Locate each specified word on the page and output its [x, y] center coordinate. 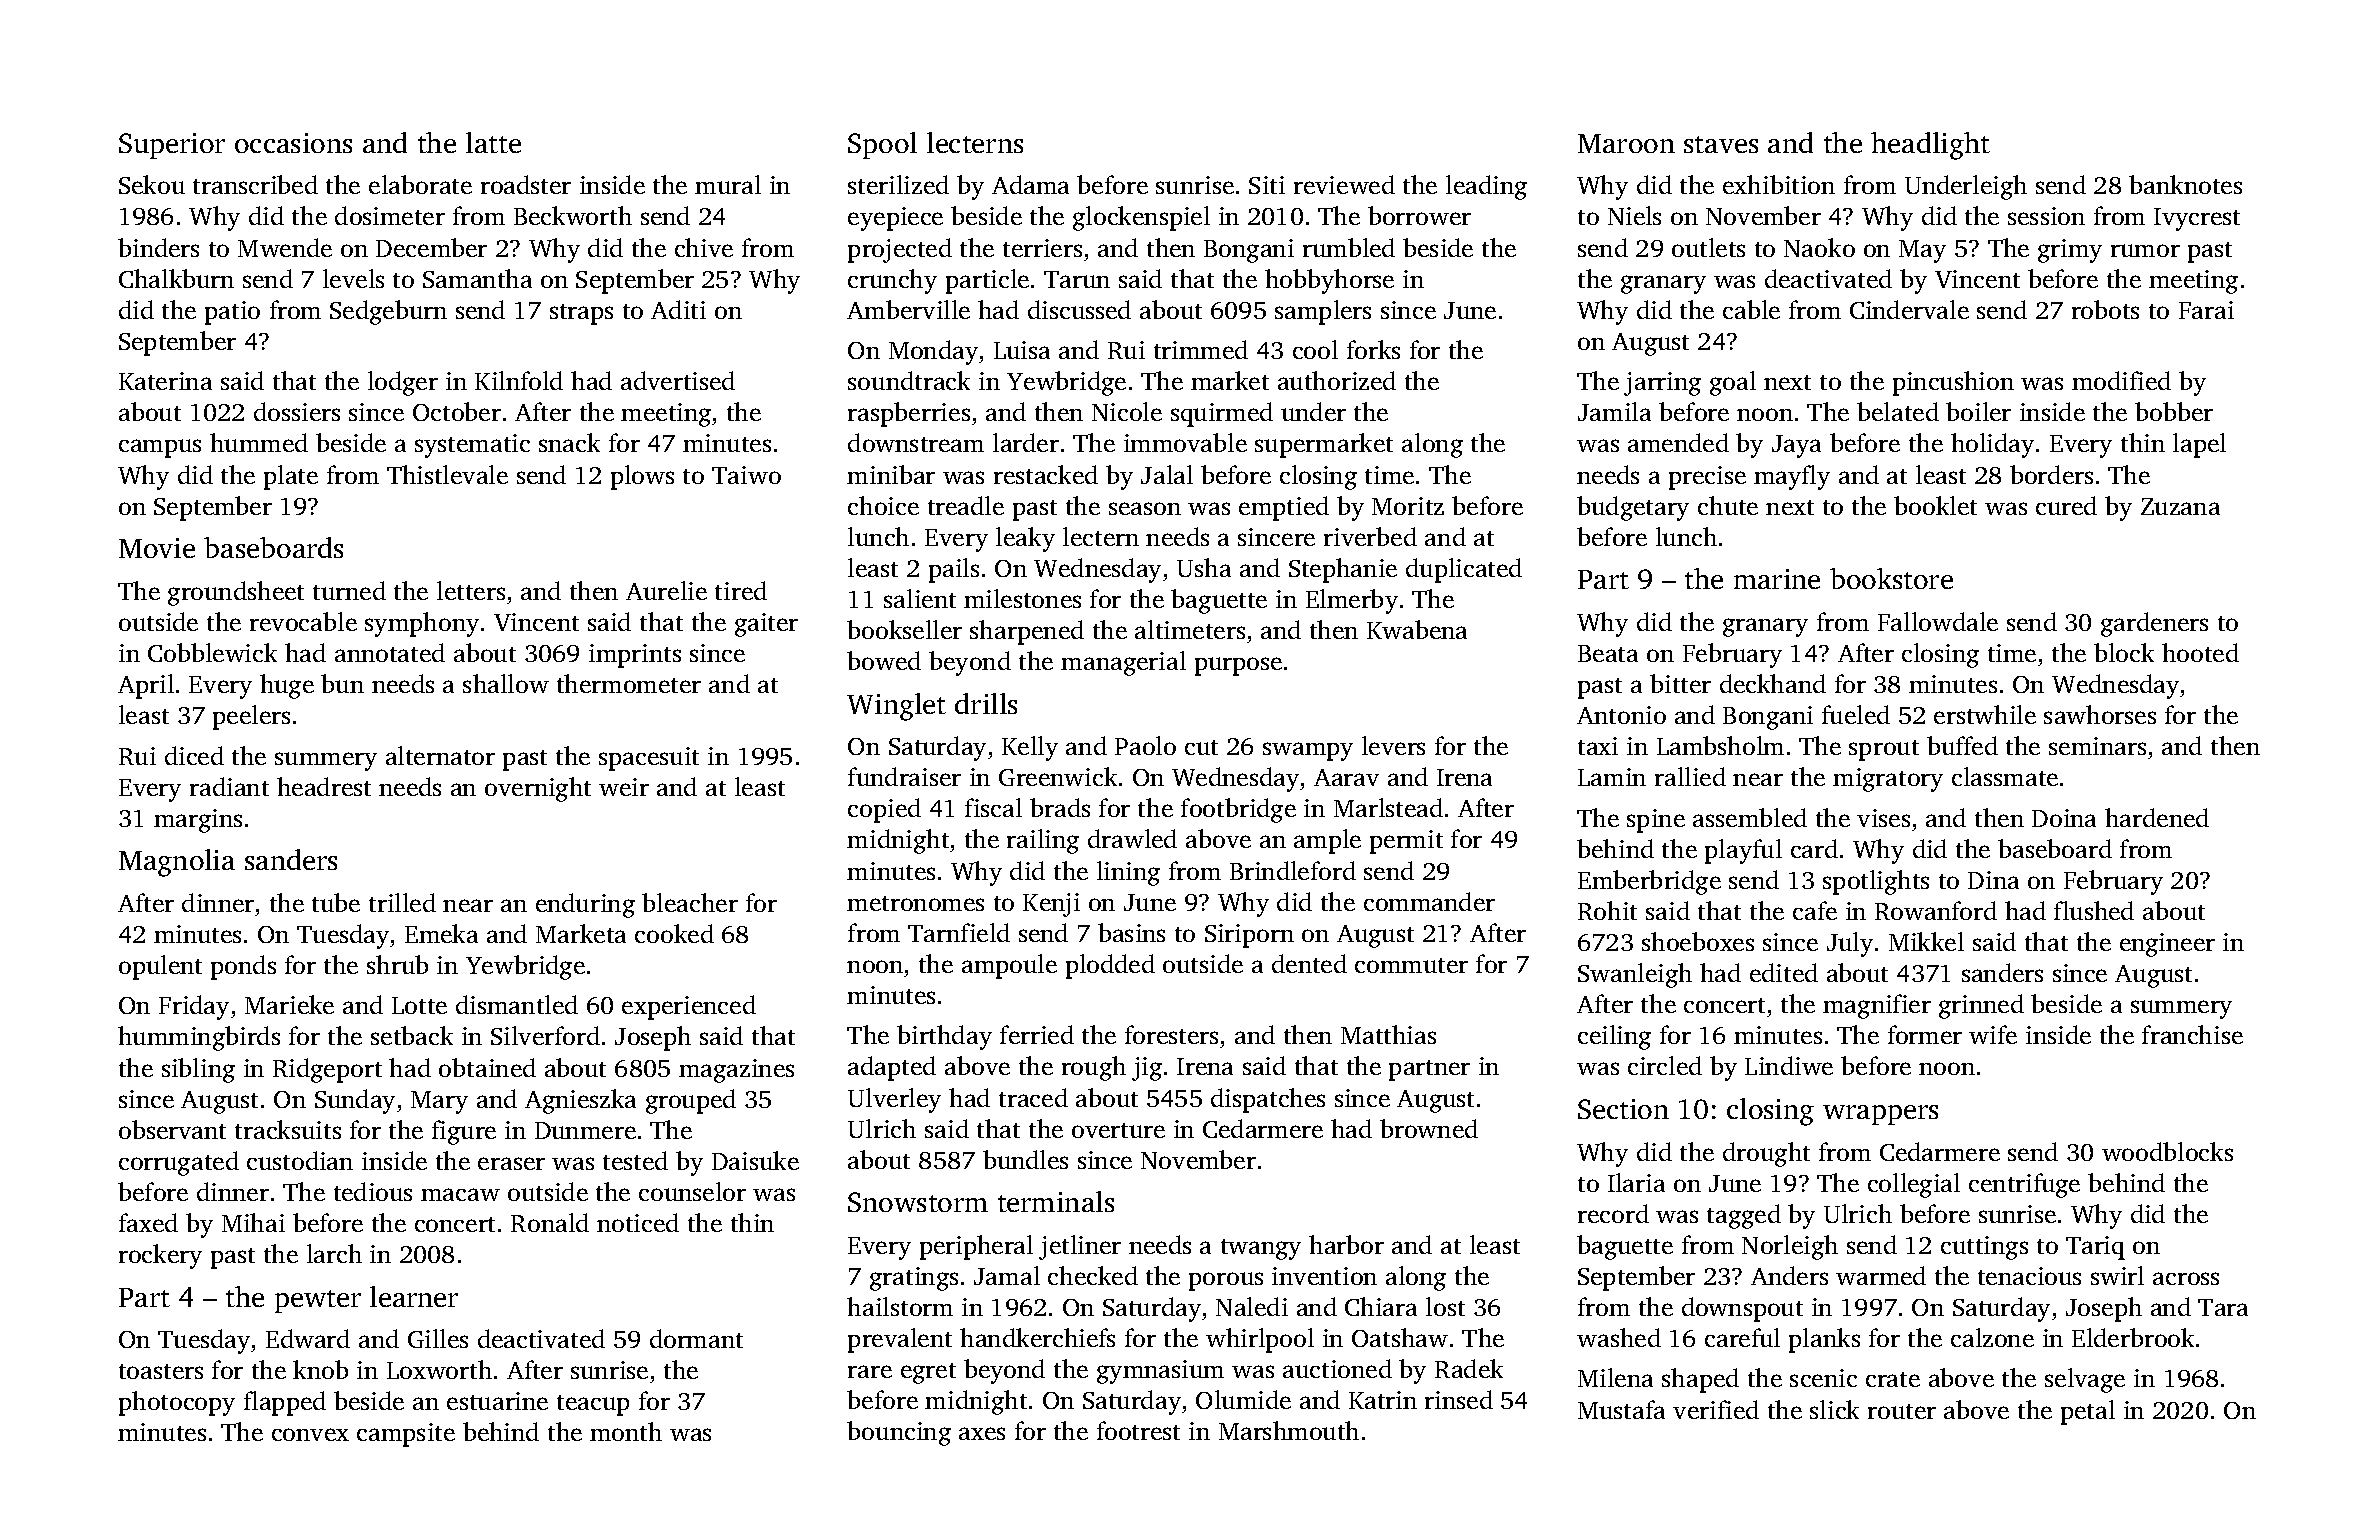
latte [493, 142]
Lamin [1612, 777]
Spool [882, 145]
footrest [1138, 1430]
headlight [1930, 146]
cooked [674, 933]
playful [1743, 851]
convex [310, 1434]
